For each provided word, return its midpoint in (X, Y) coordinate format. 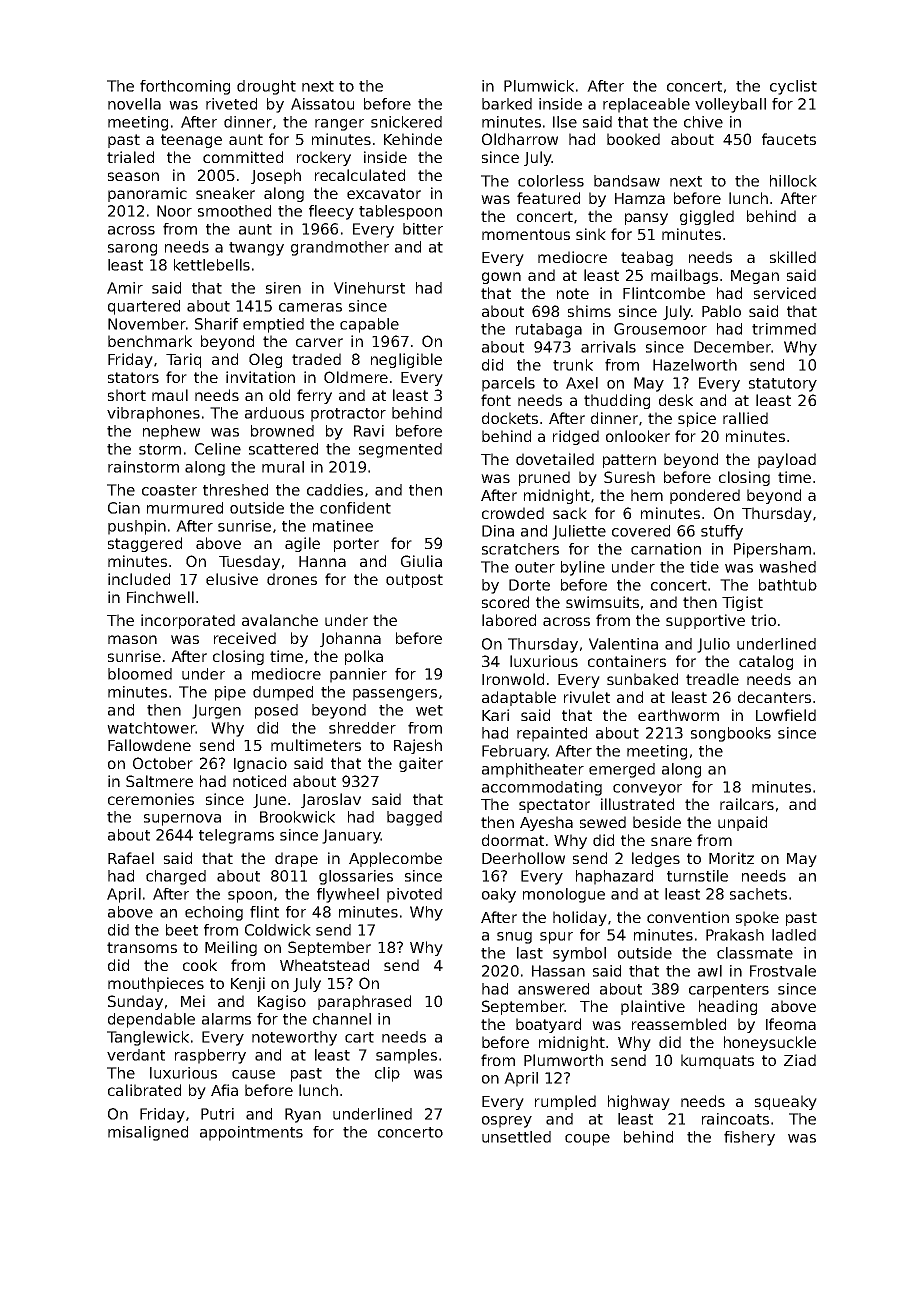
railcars (747, 804)
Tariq (183, 360)
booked (633, 139)
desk (676, 400)
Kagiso (282, 1002)
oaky (499, 895)
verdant (136, 1055)
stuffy (722, 532)
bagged (414, 818)
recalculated (360, 175)
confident (355, 508)
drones (292, 579)
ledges (656, 859)
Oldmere (356, 377)
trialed (130, 157)
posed (276, 711)
